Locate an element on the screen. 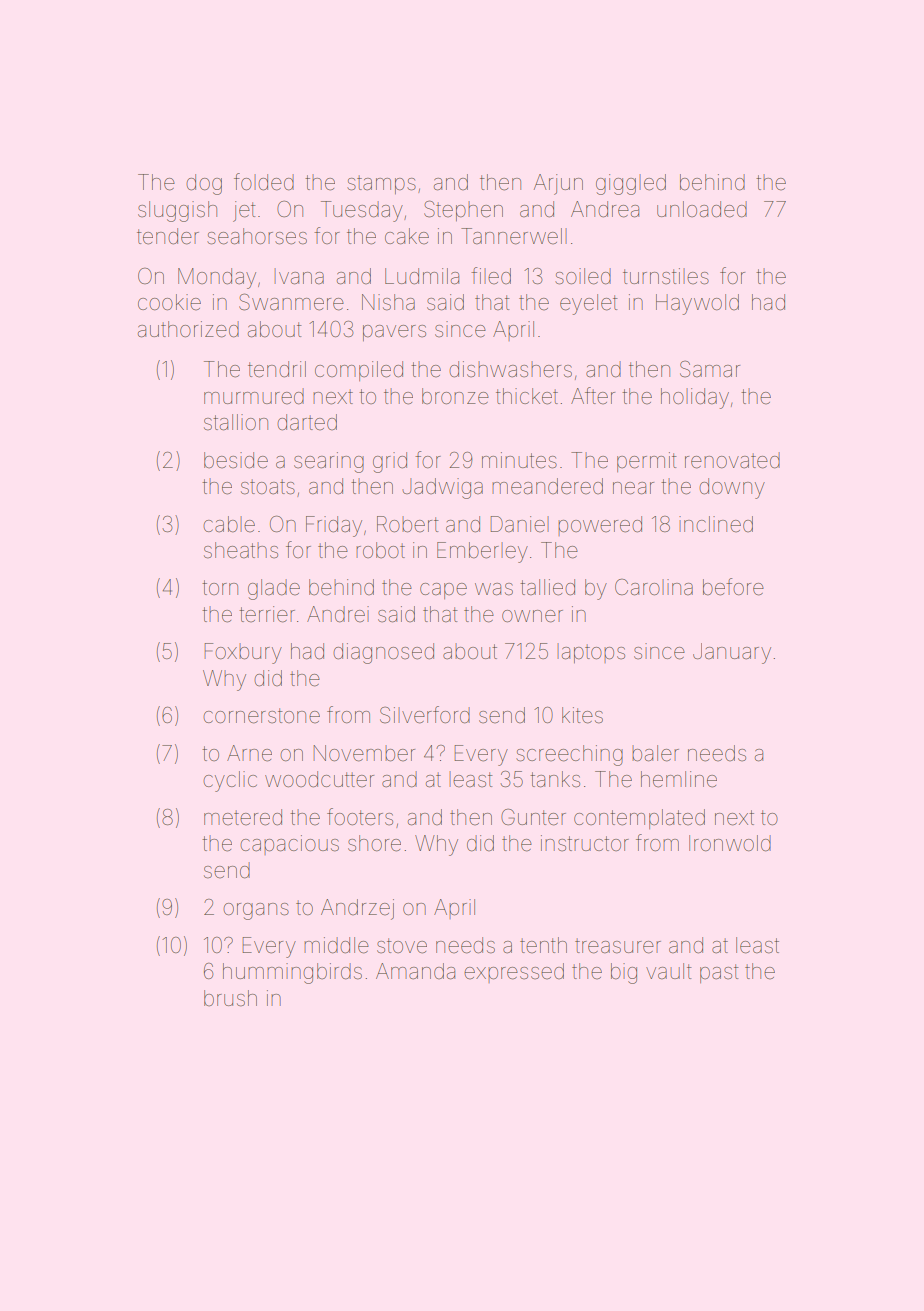 The image size is (924, 1311). Arne is located at coordinates (249, 753).
